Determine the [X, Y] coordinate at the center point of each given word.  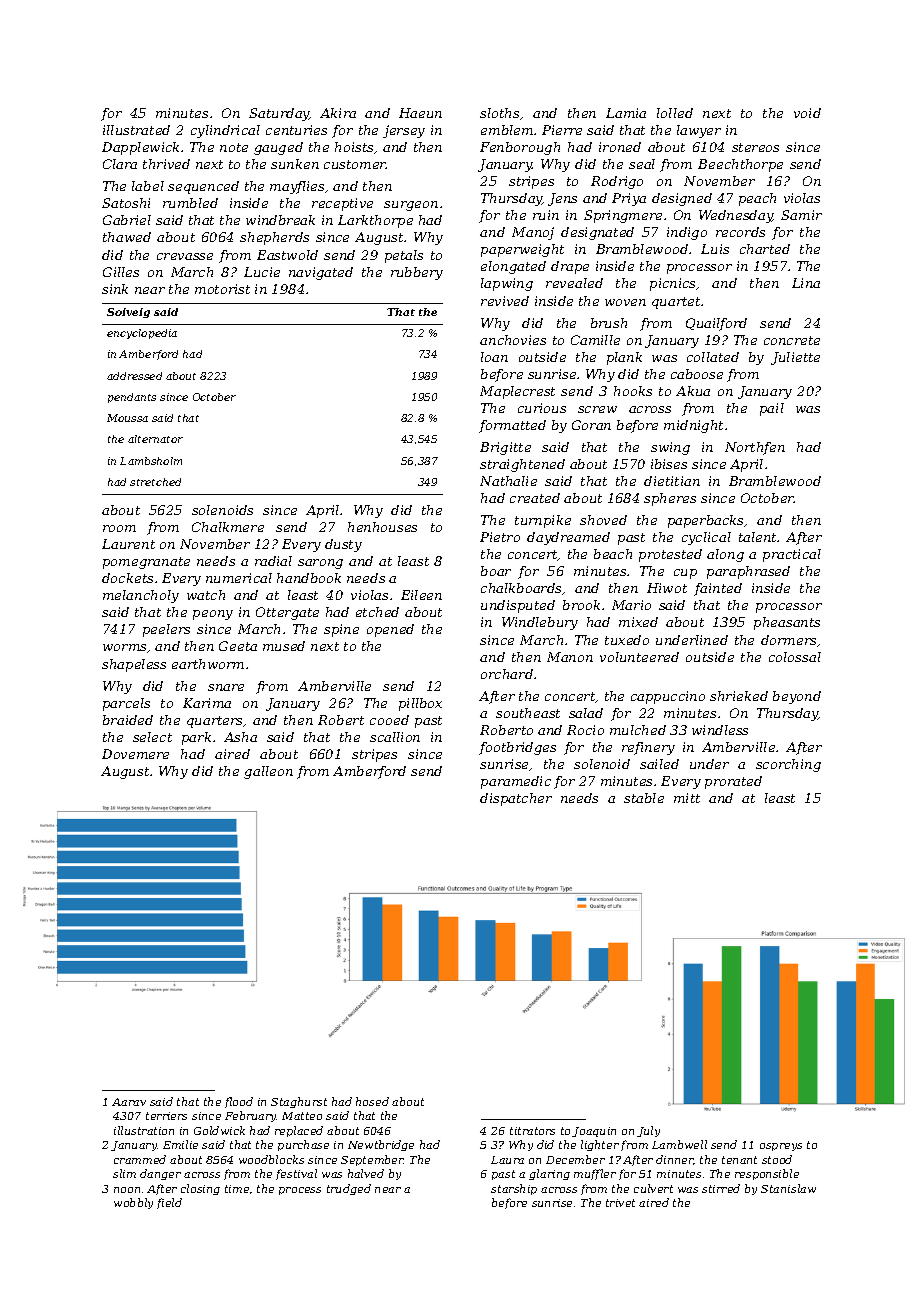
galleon [268, 772]
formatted [512, 426]
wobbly [133, 1203]
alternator [155, 439]
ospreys [781, 1147]
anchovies [513, 340]
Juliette [795, 358]
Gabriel [127, 220]
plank [624, 358]
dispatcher [516, 799]
